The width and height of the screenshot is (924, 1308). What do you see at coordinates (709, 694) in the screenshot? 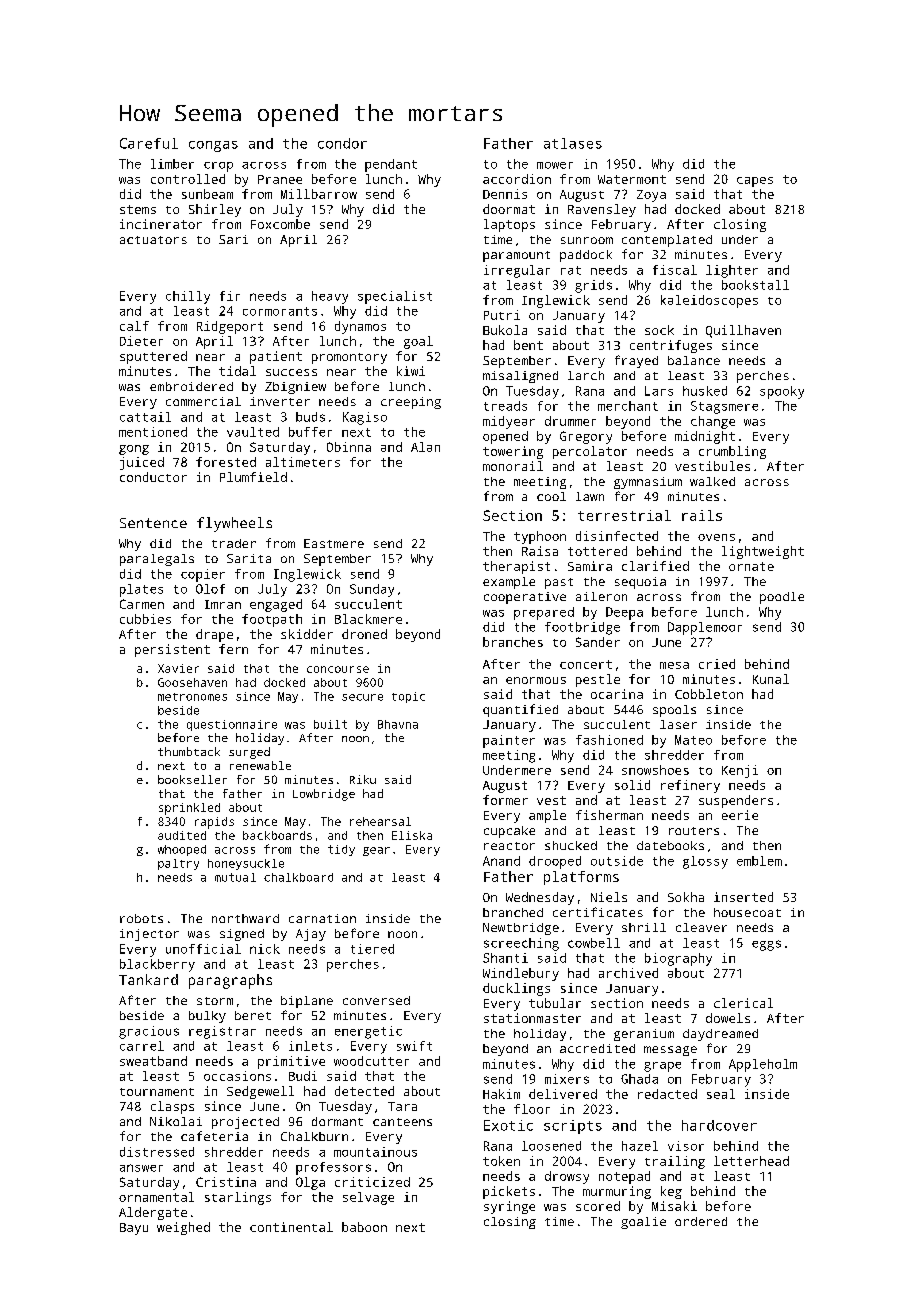
I see `Cobbleton` at bounding box center [709, 694].
